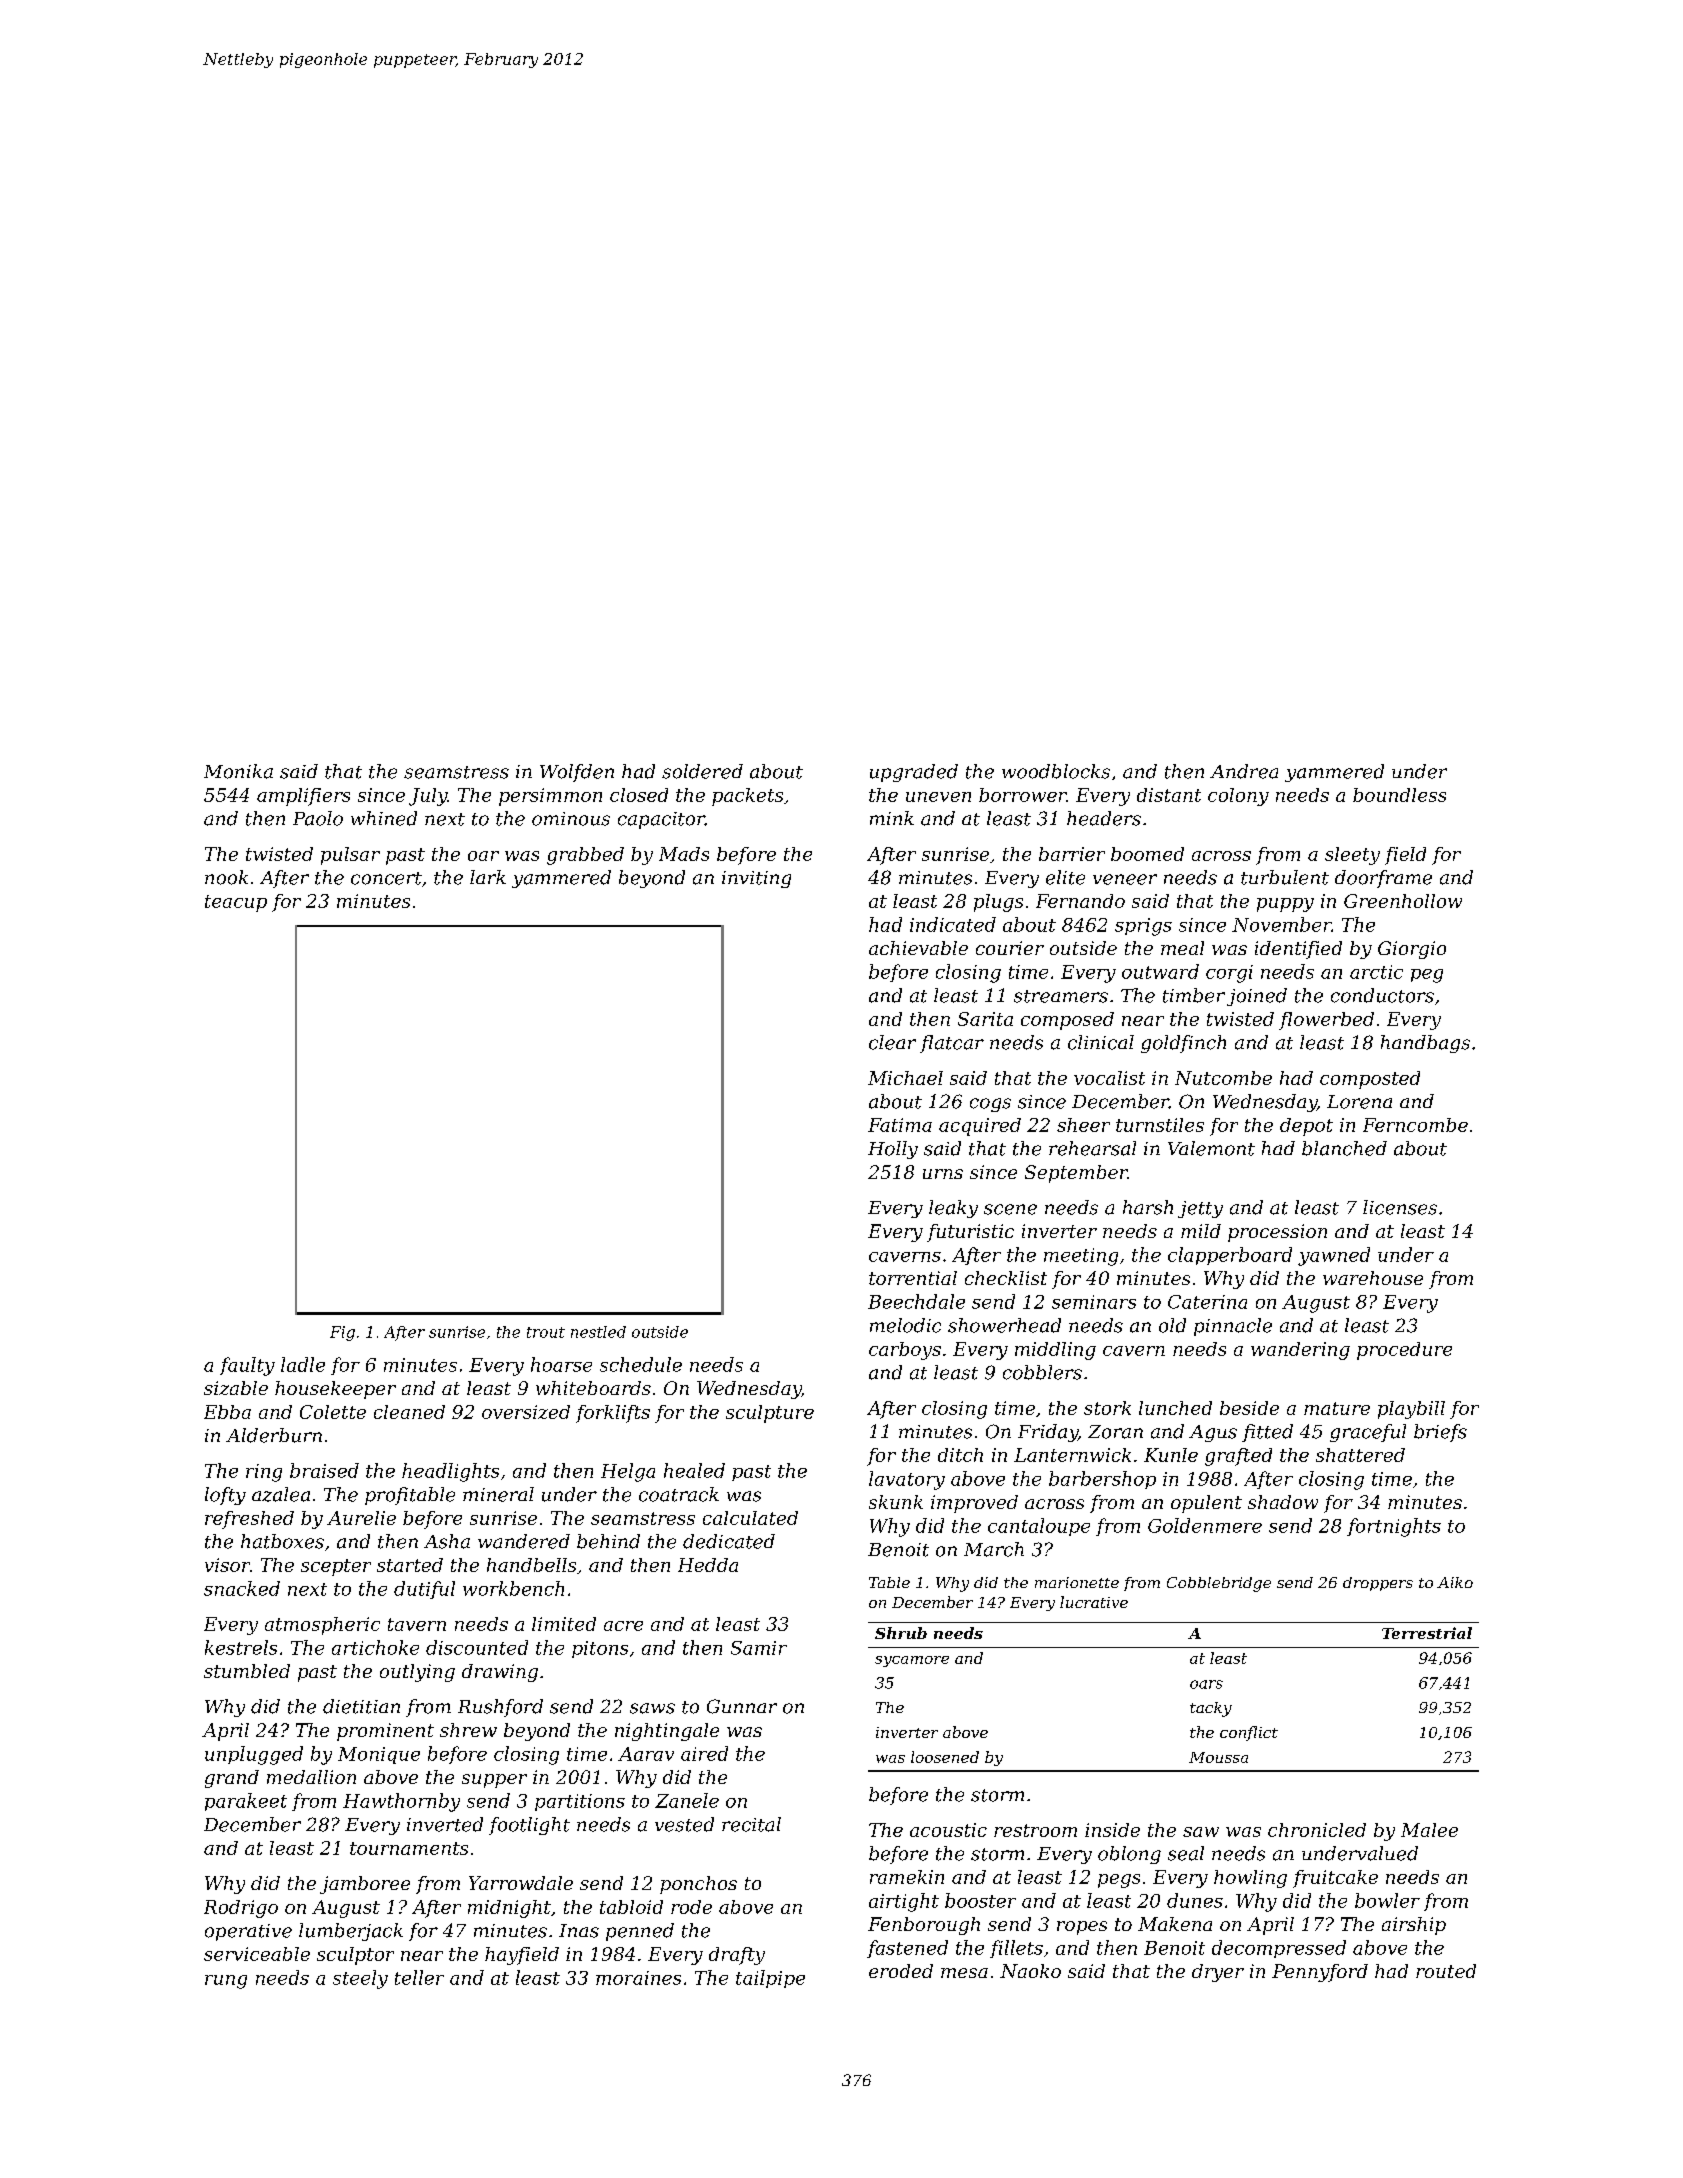 The image size is (1683, 2178). Describe the element at coordinates (1317, 1830) in the screenshot. I see `chronicled` at that location.
